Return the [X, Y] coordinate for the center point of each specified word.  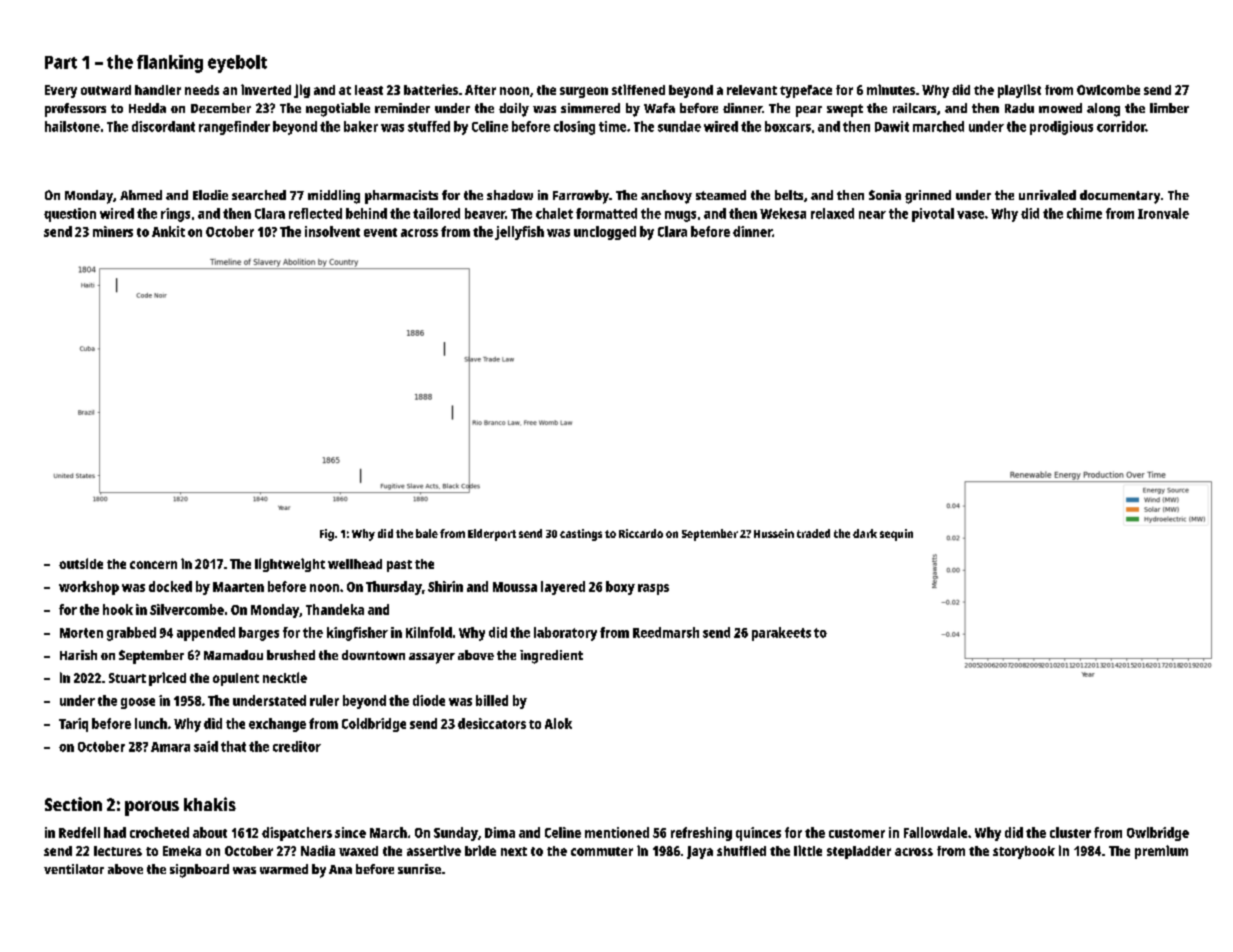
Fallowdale [935, 832]
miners [113, 231]
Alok [558, 723]
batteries [431, 89]
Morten [81, 633]
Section [73, 804]
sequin [896, 535]
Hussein [774, 533]
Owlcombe [1108, 90]
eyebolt [237, 64]
